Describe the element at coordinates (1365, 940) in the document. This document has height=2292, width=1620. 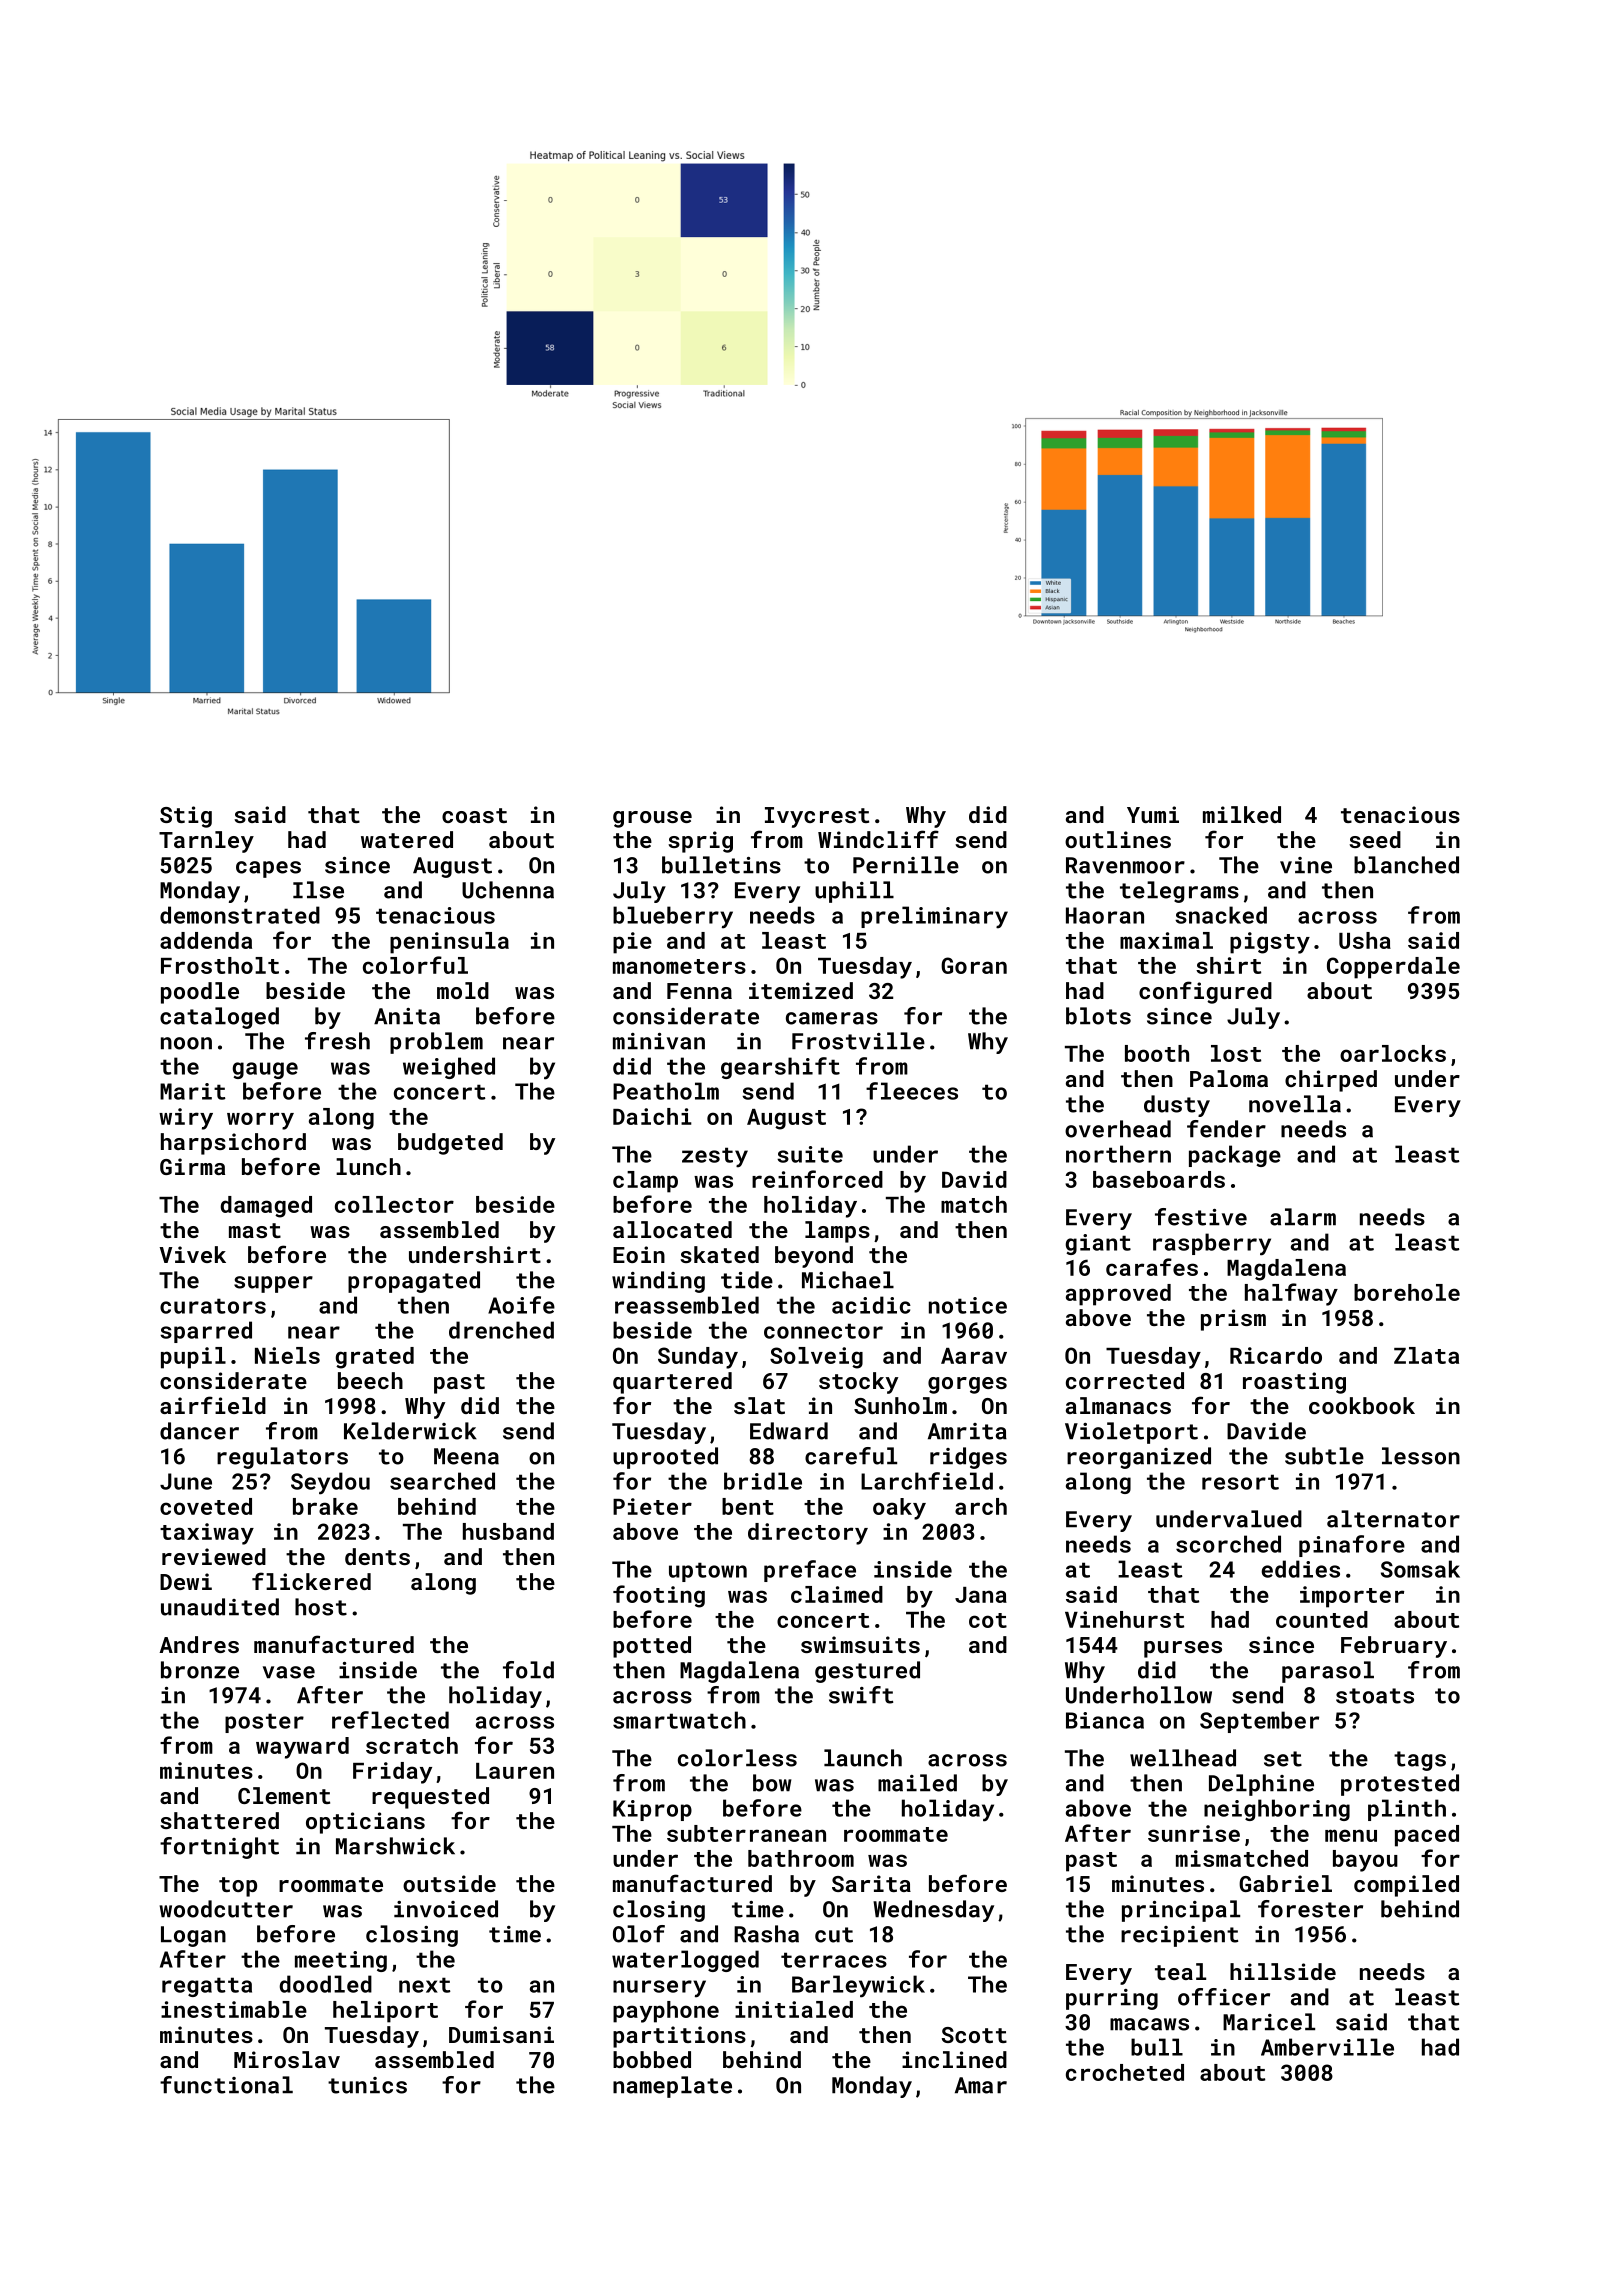
I see `Usha` at that location.
